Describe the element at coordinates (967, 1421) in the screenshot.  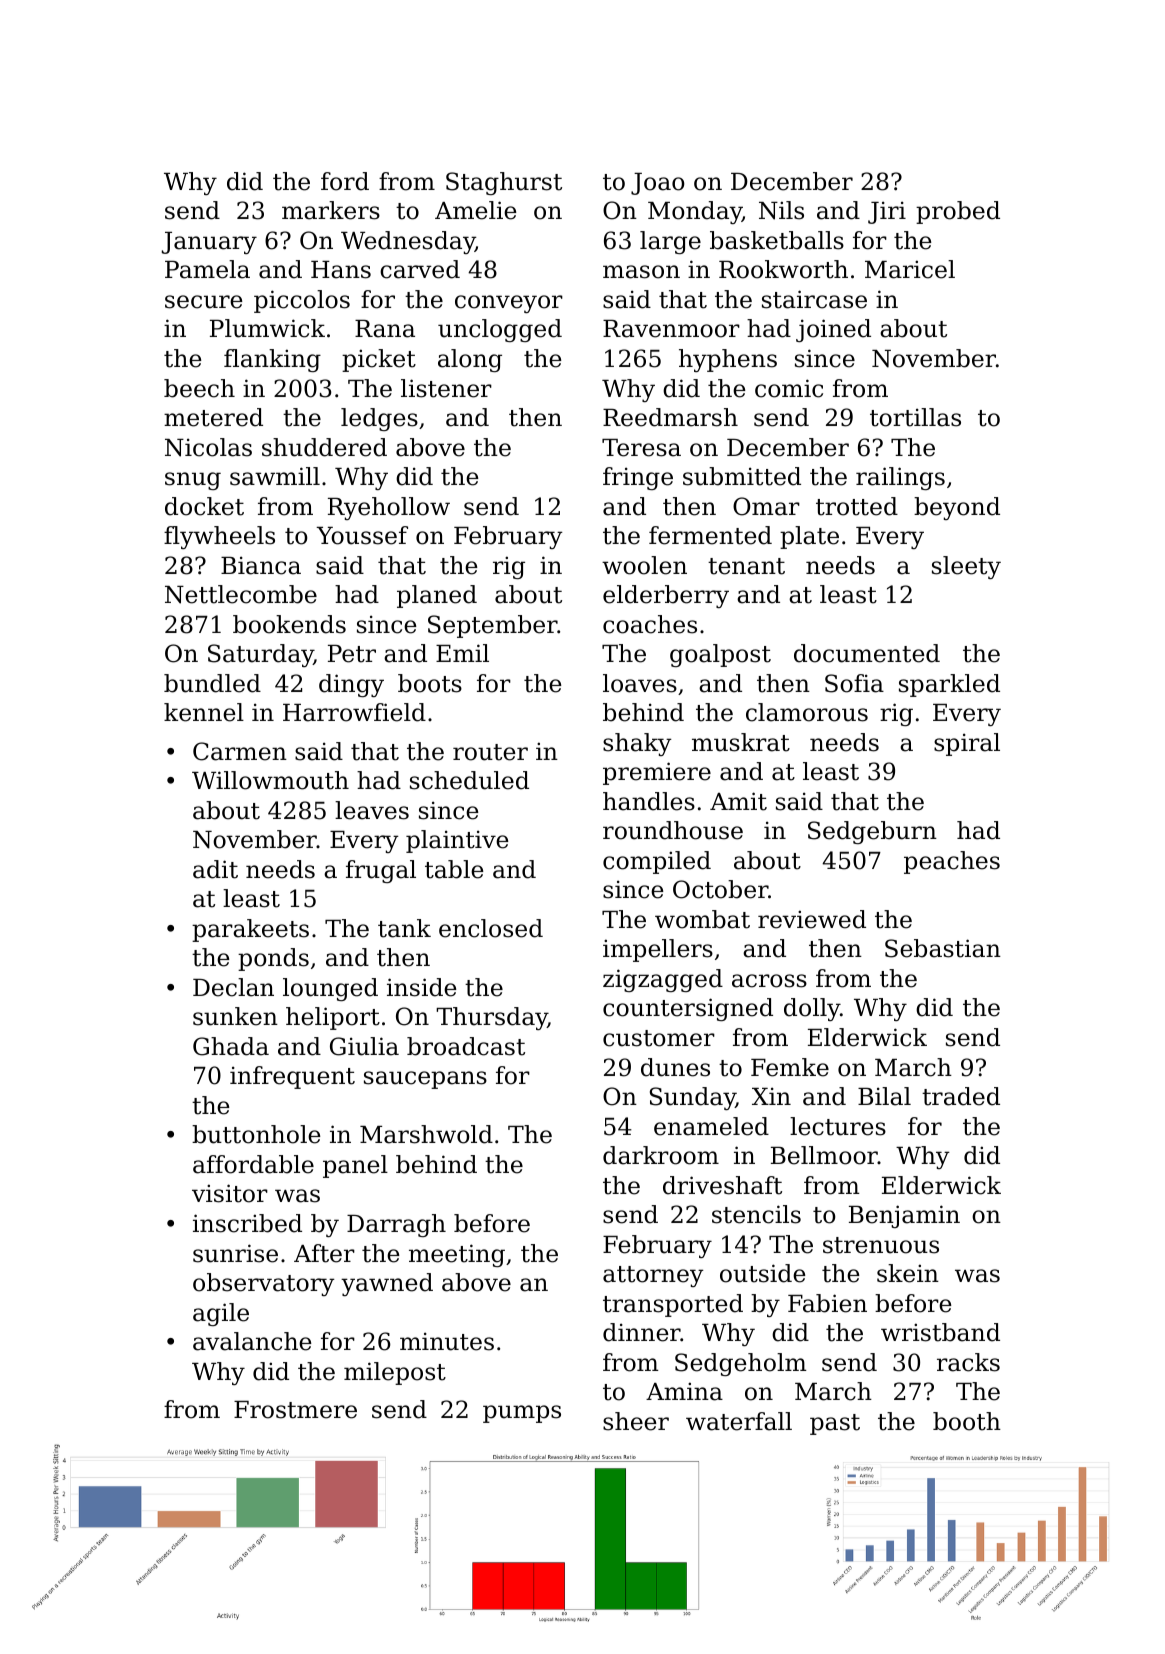
I see `booth` at that location.
